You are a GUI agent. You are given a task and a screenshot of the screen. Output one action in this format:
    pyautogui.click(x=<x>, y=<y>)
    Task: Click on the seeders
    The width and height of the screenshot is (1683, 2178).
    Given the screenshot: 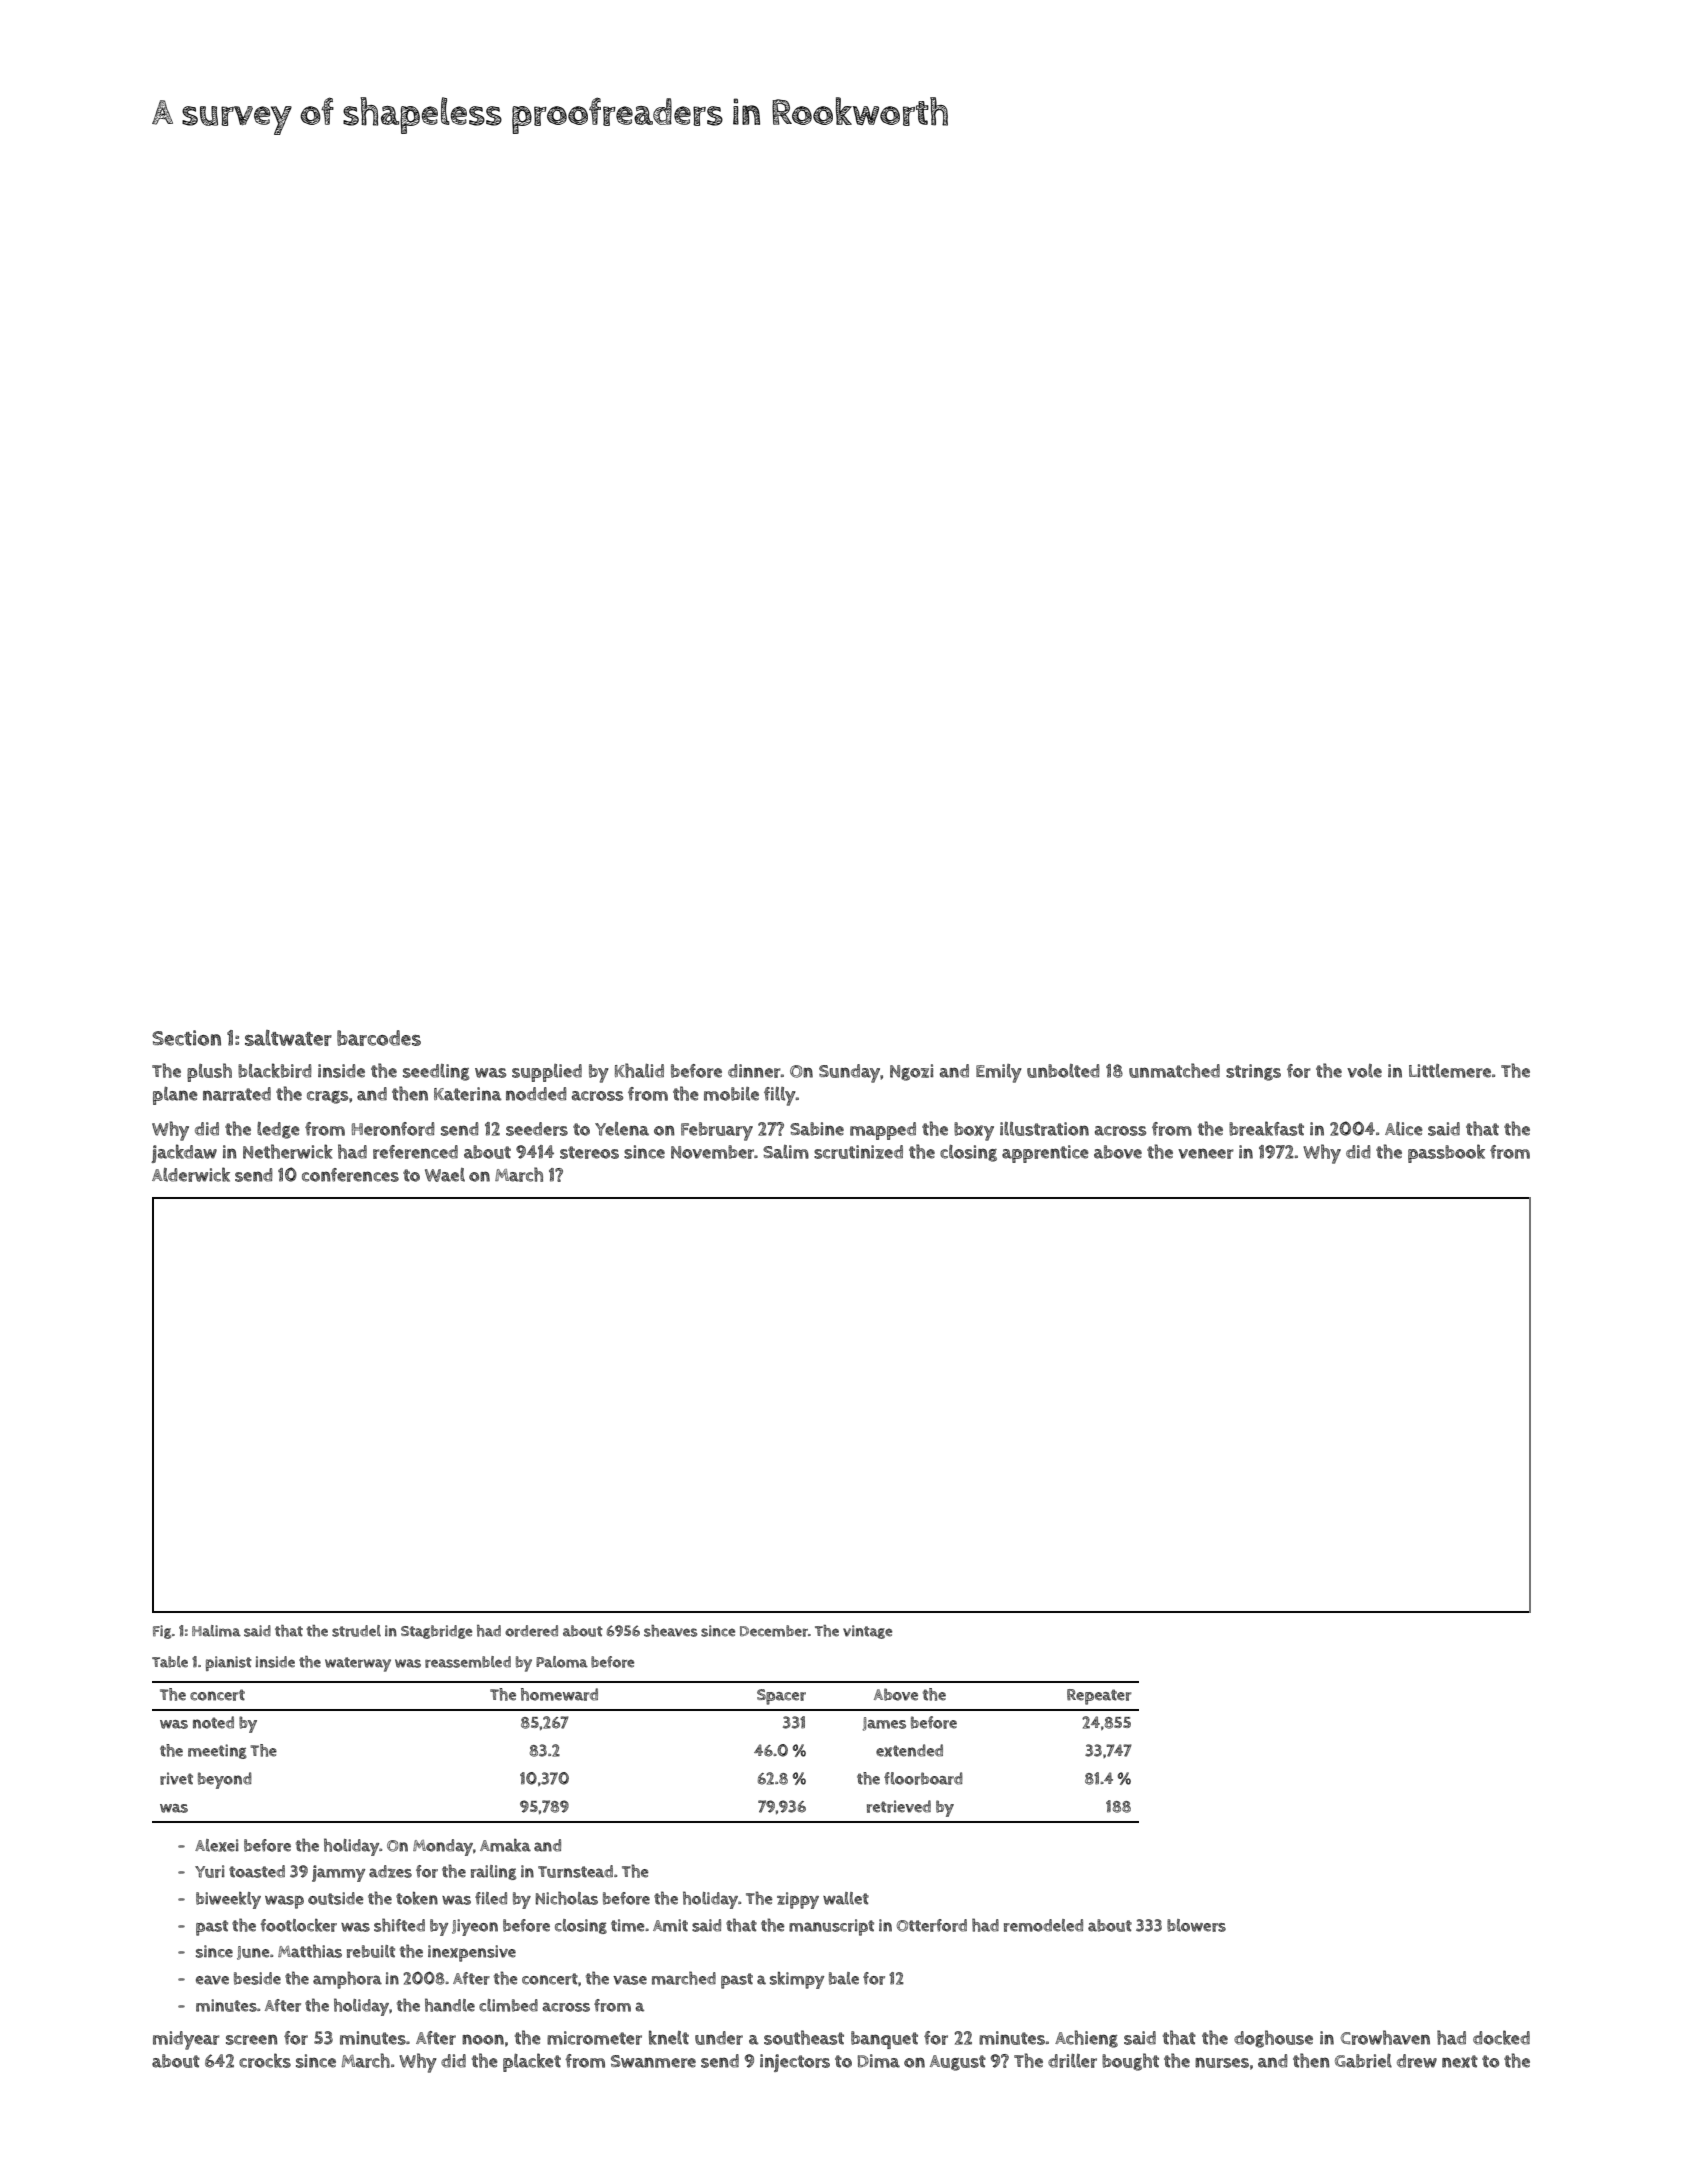 What is the action you would take?
    pyautogui.click(x=537, y=1129)
